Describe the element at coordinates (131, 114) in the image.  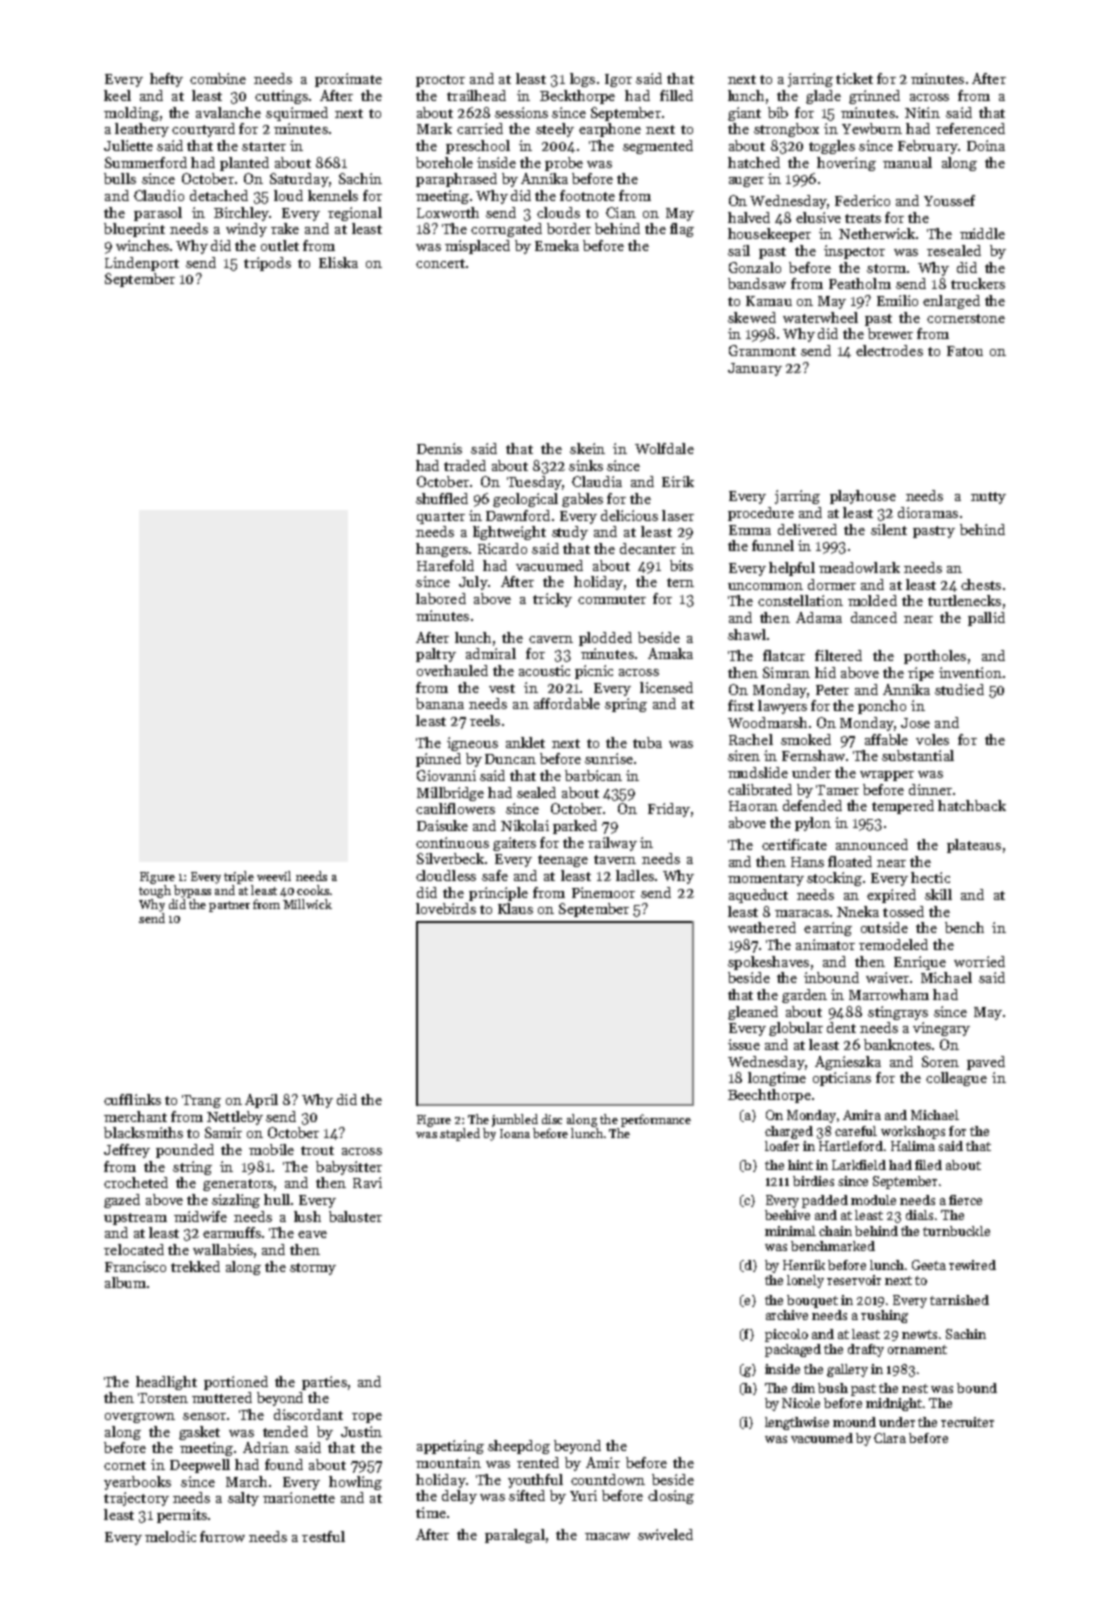
I see `molding` at that location.
